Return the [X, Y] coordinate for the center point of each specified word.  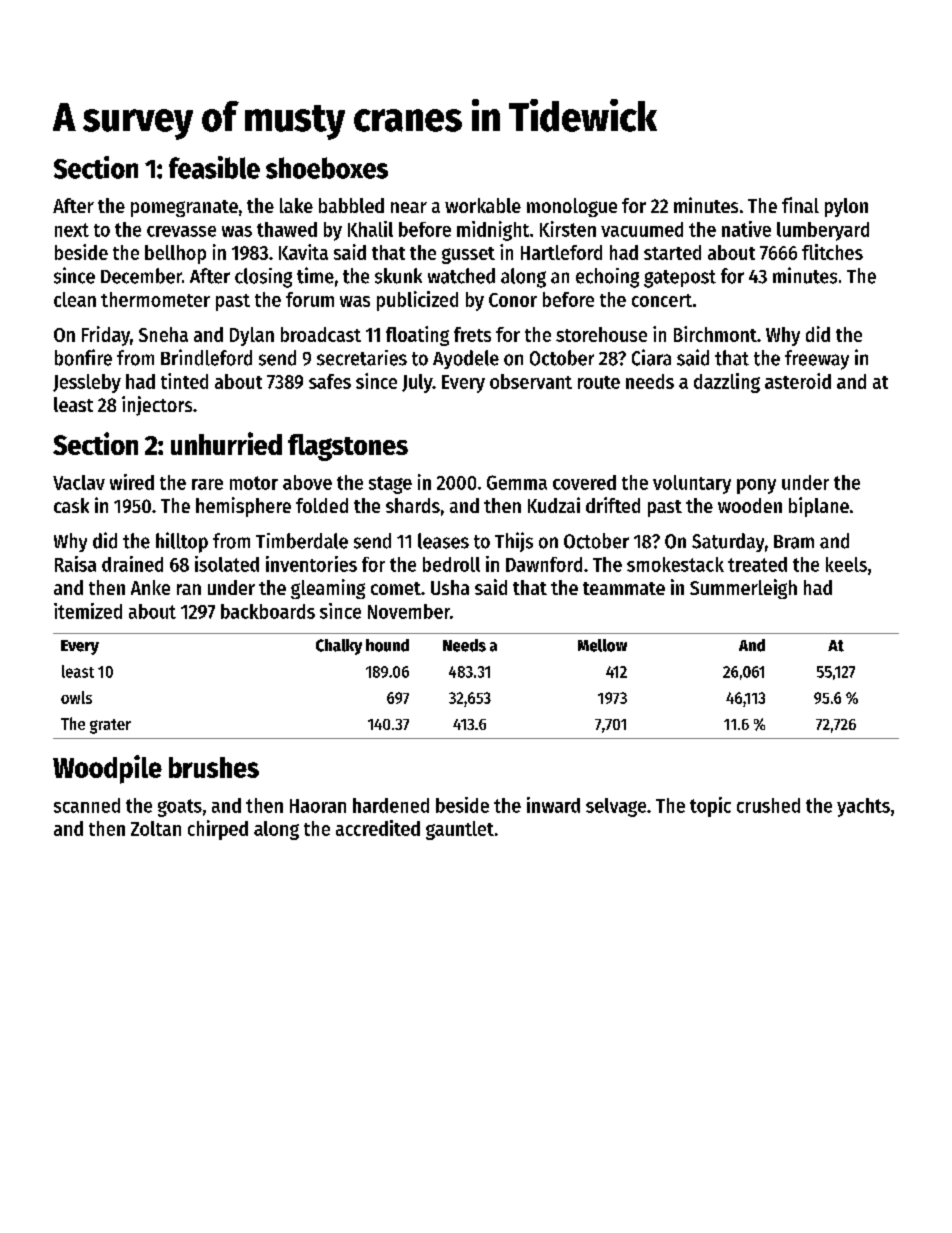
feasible [214, 167]
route [599, 382]
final [800, 205]
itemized [88, 611]
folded [322, 505]
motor [254, 483]
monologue [572, 207]
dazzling [727, 383]
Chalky [339, 647]
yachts [863, 807]
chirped [218, 830]
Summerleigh [743, 589]
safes [330, 381]
